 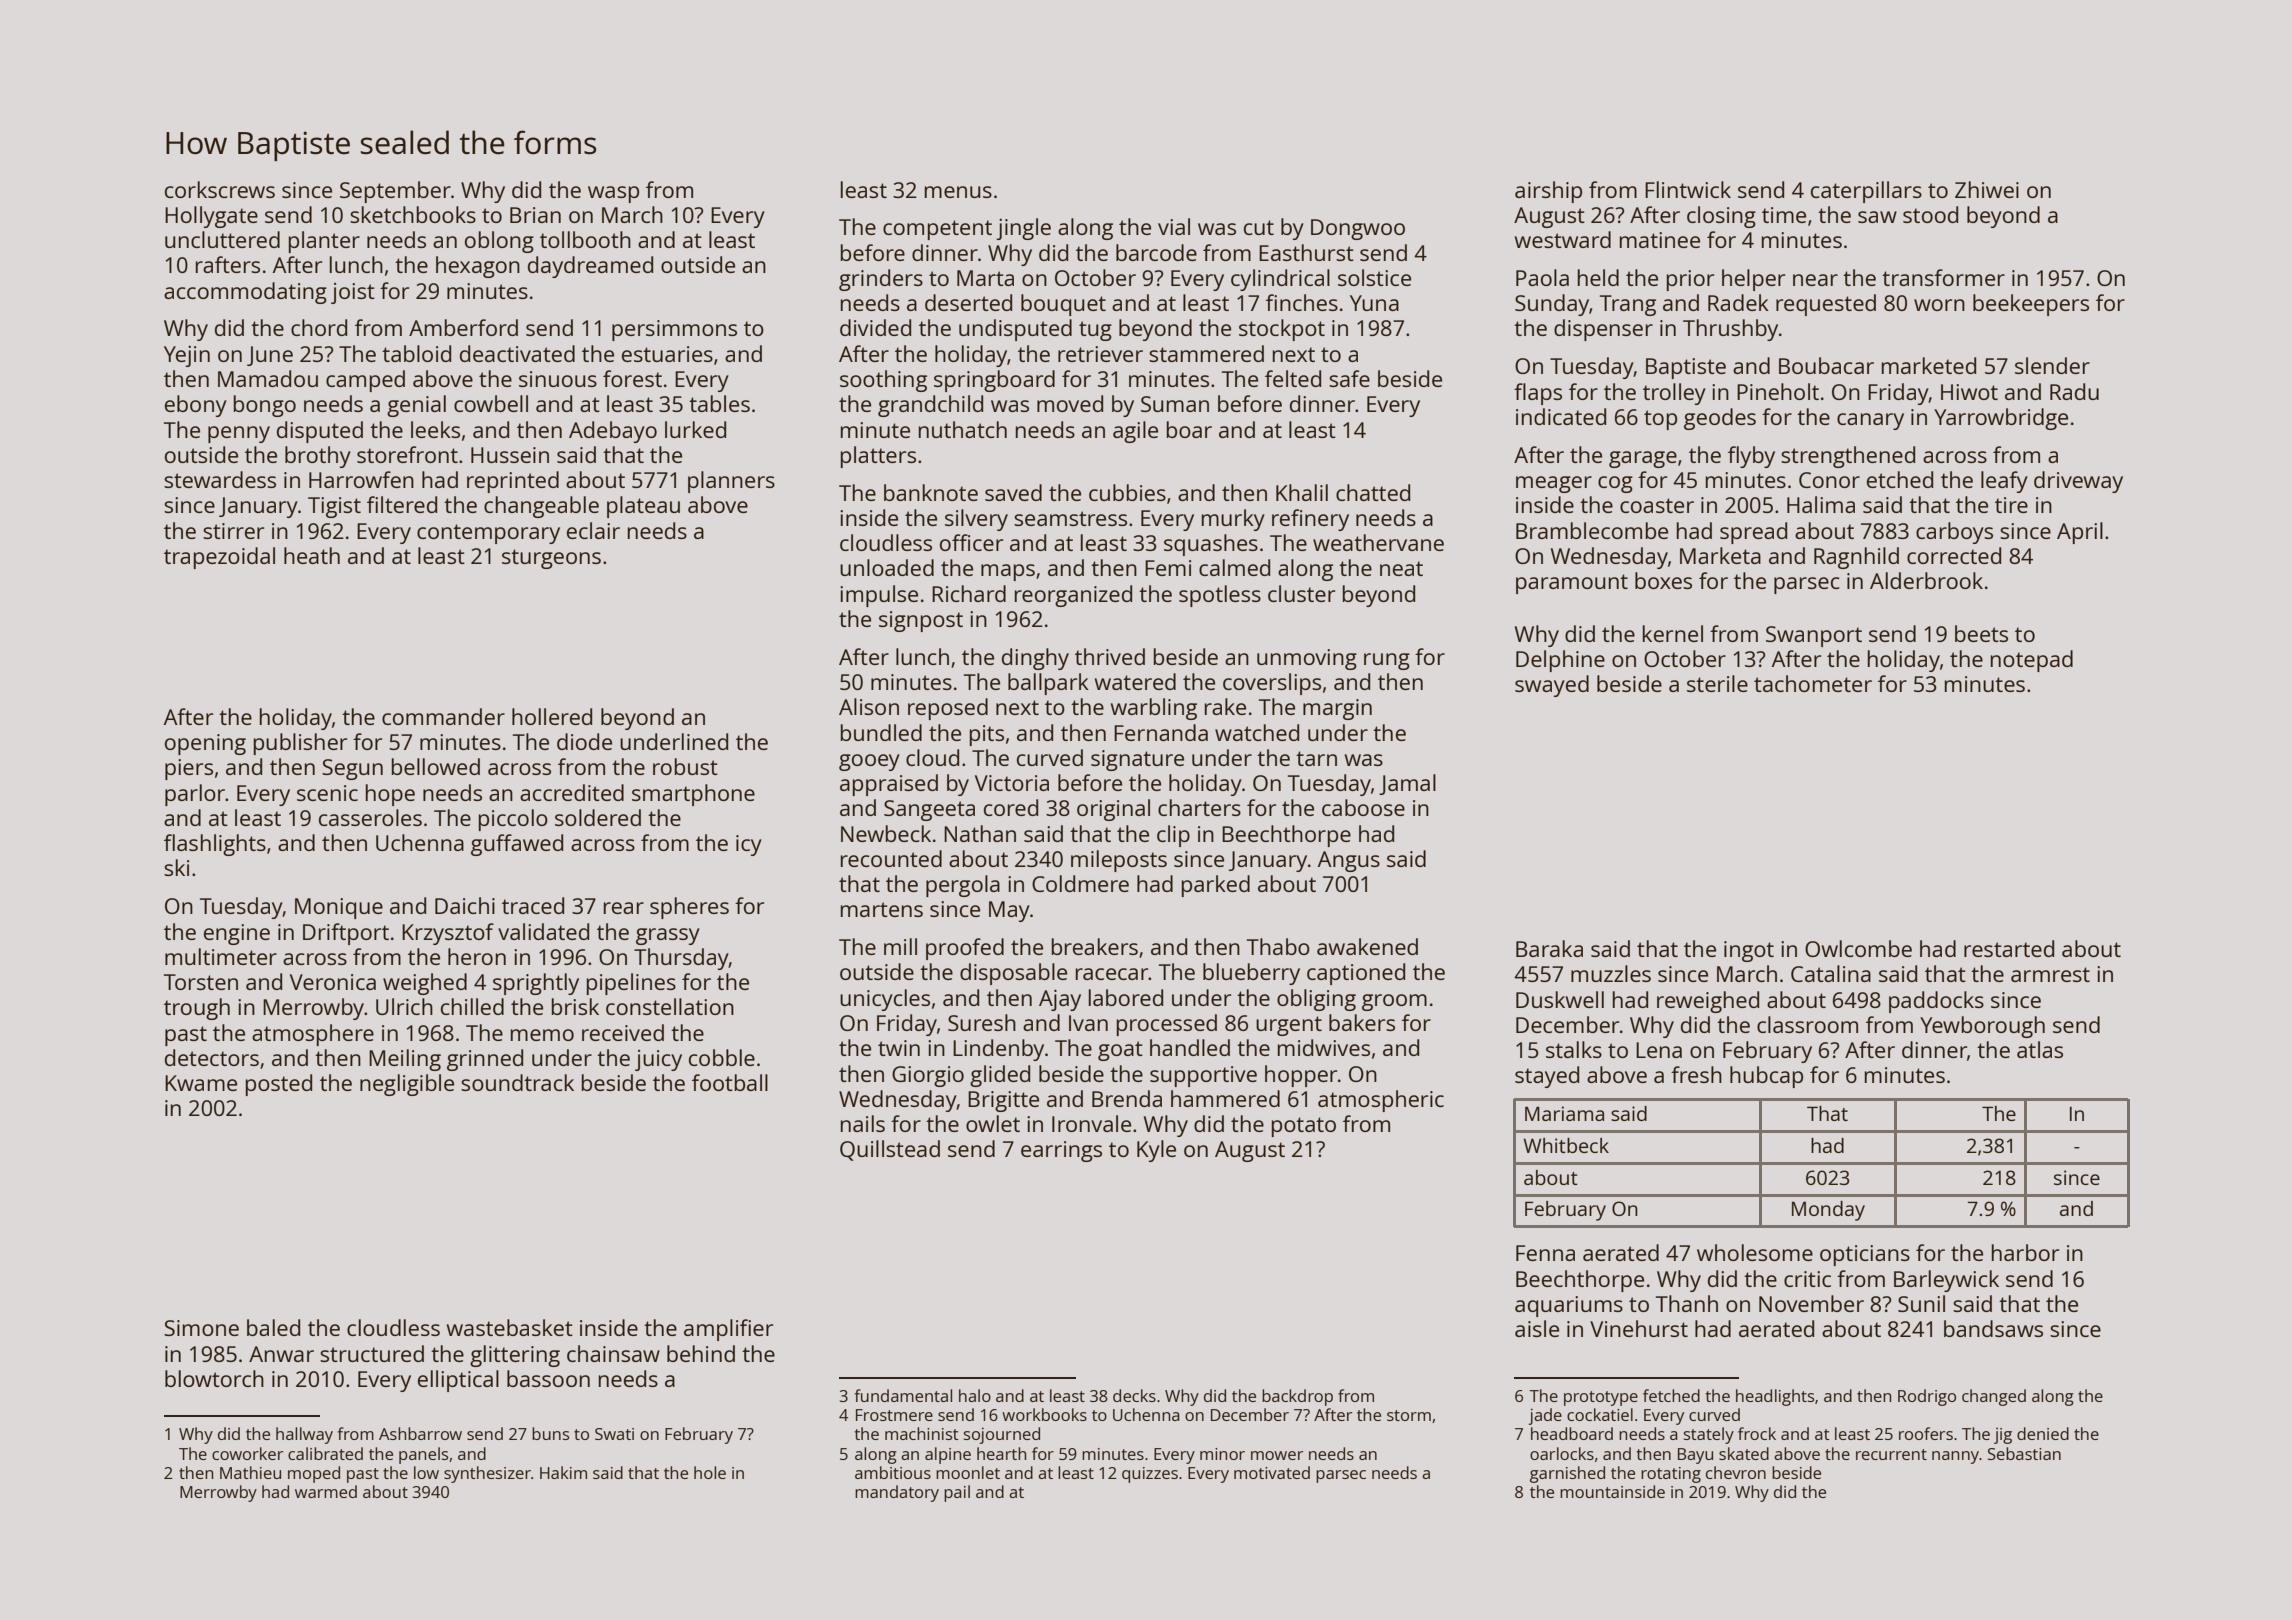 What do you see at coordinates (897, 1493) in the document?
I see `mandatory` at bounding box center [897, 1493].
